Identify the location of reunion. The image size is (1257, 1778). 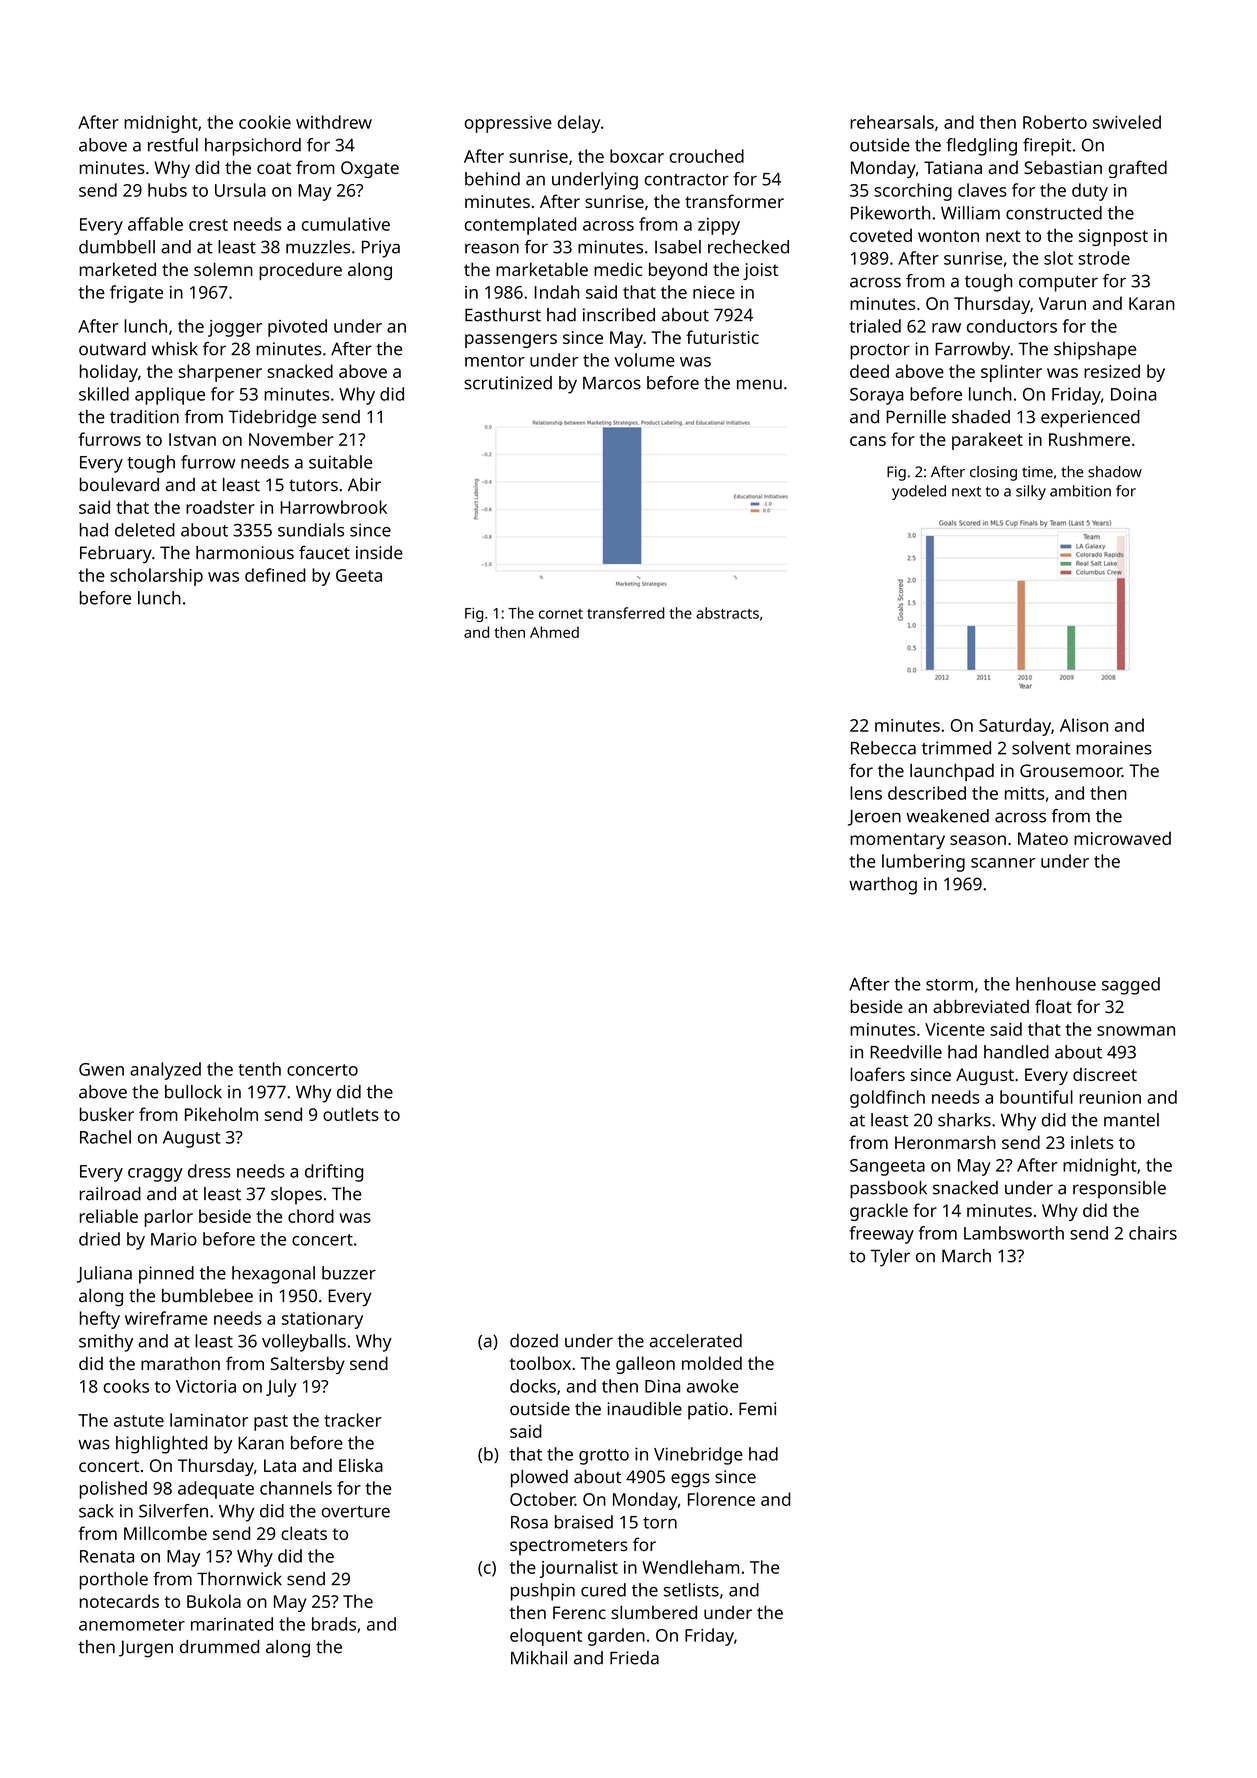
(1110, 1097).
